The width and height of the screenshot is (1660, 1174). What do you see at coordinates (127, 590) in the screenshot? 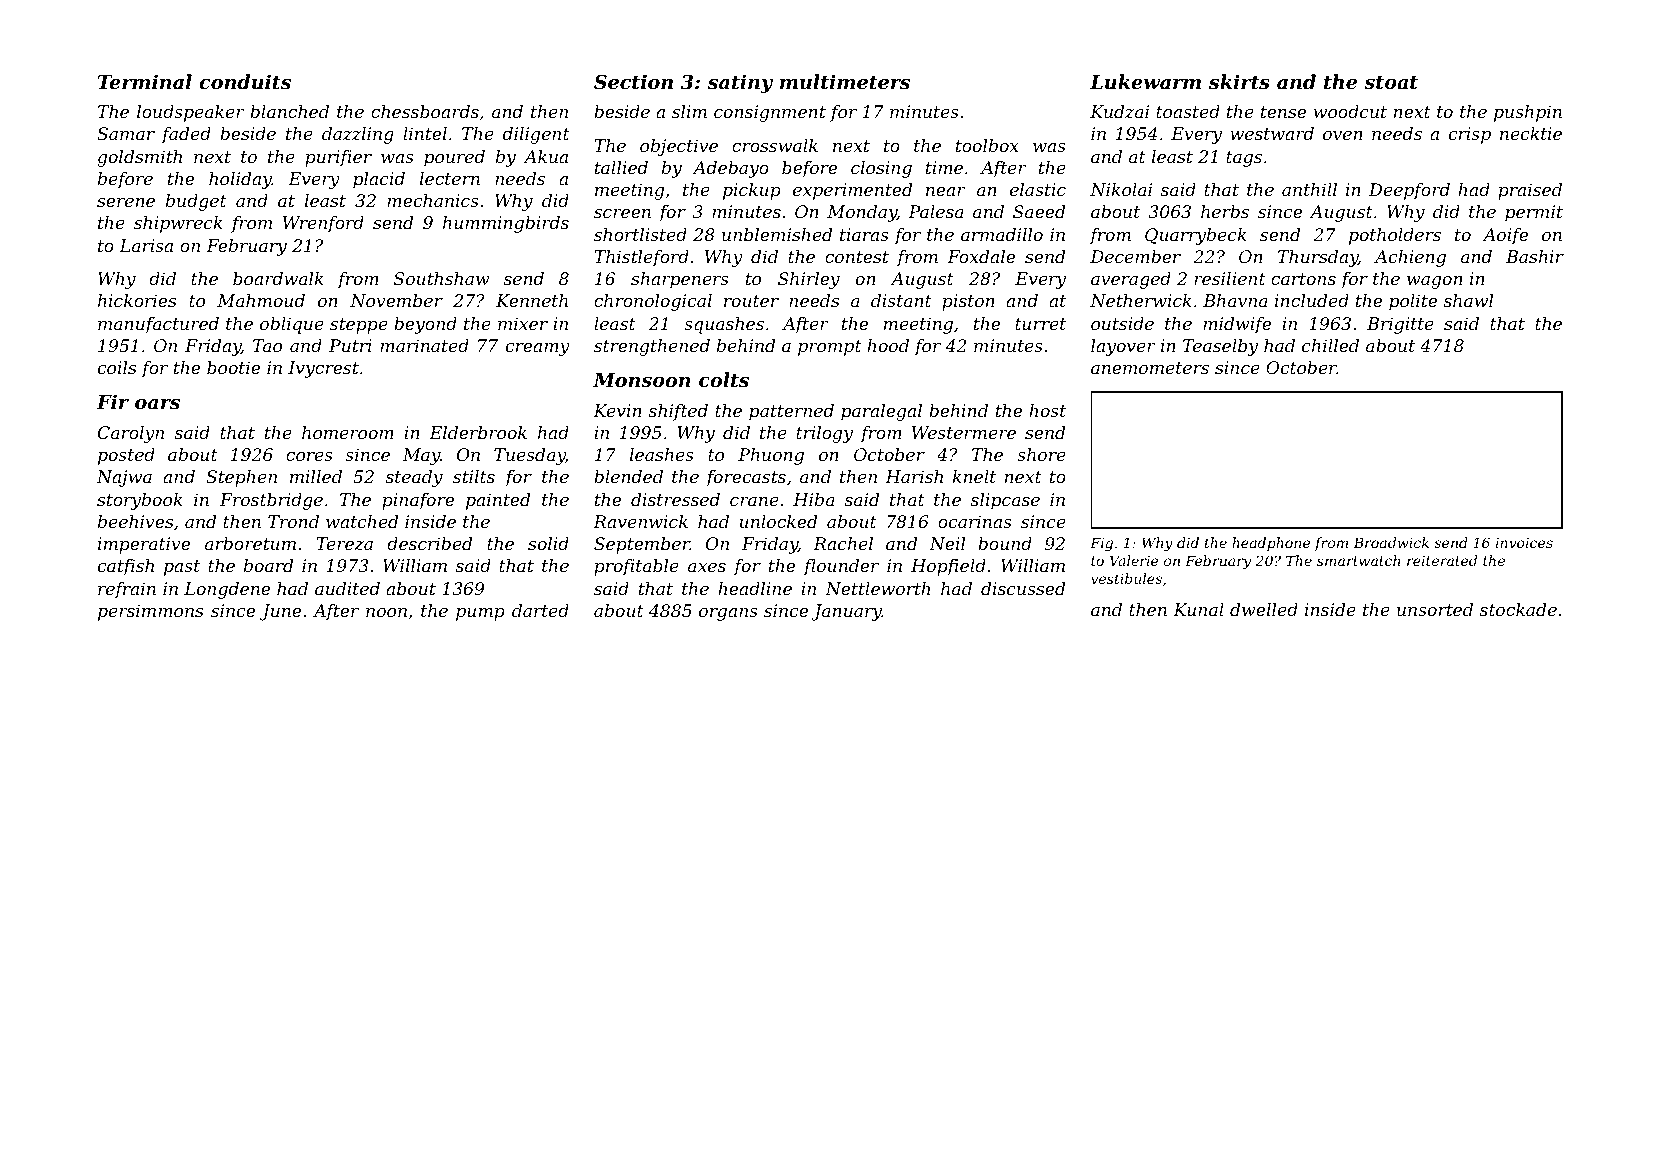
I see `refrain` at bounding box center [127, 590].
